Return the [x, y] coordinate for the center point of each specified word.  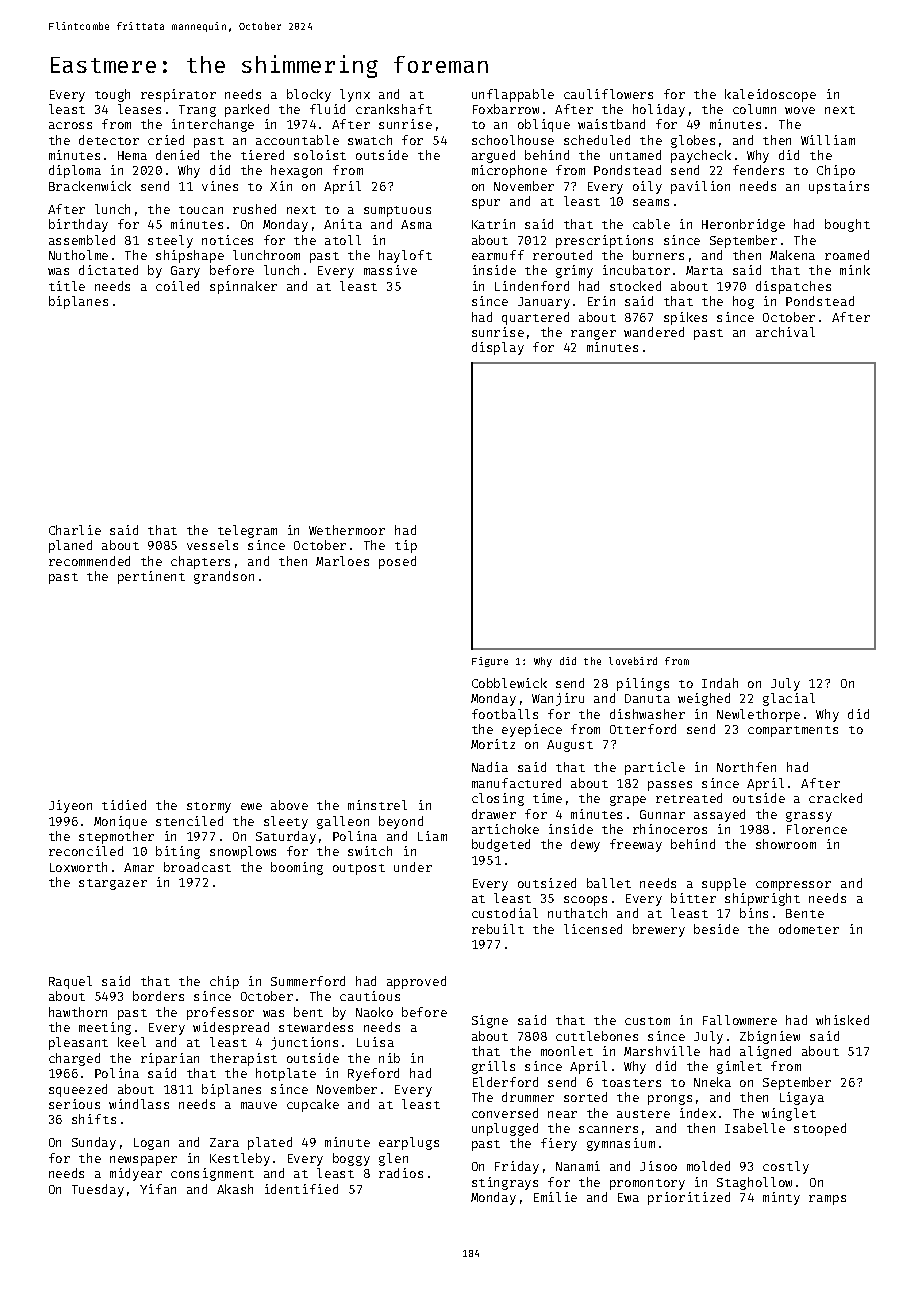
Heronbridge [743, 225]
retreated [689, 798]
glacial [789, 699]
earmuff [498, 255]
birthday [78, 225]
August [570, 746]
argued [493, 156]
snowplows [243, 852]
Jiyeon [70, 806]
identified [301, 1189]
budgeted [501, 845]
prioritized [689, 1198]
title [67, 286]
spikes [685, 318]
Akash [235, 1189]
